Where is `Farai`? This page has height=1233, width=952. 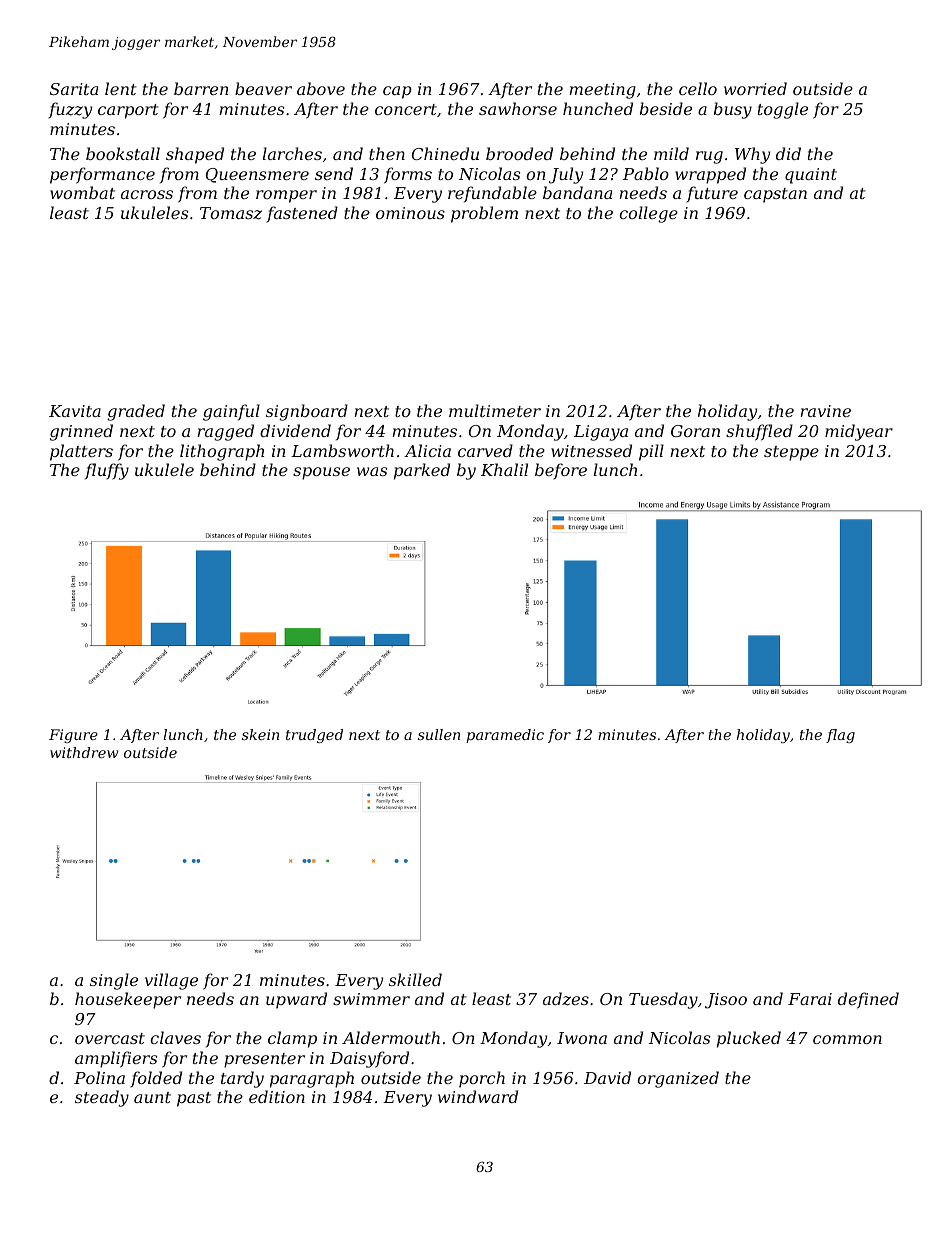 Farai is located at coordinates (810, 999).
